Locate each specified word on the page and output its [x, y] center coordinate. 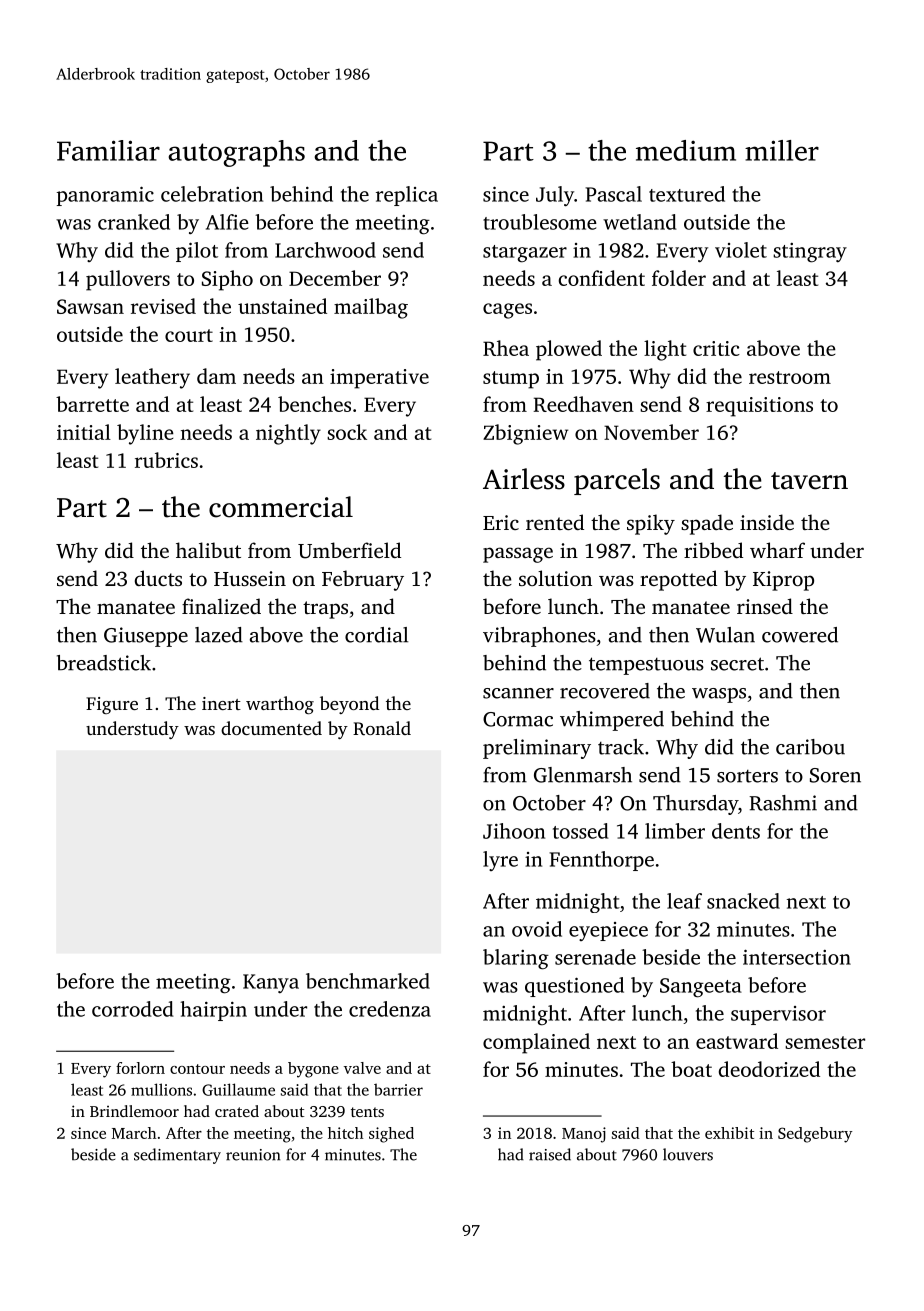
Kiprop [783, 581]
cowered [800, 635]
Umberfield [349, 550]
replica [407, 196]
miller [782, 150]
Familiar [108, 150]
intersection [797, 957]
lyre [500, 861]
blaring [516, 959]
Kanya [271, 983]
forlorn [140, 1068]
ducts [158, 578]
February [363, 580]
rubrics [166, 460]
